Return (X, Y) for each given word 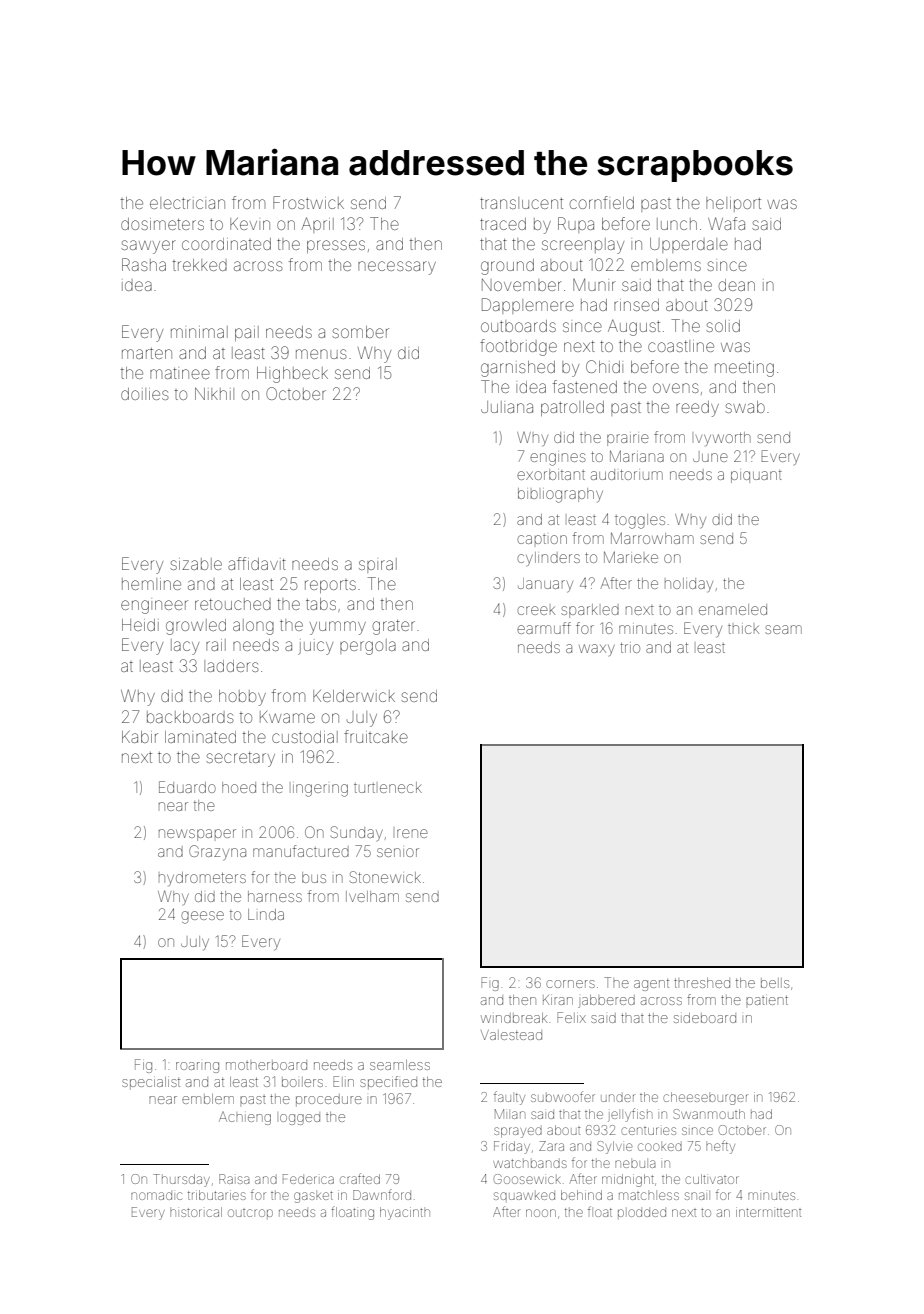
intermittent (768, 1212)
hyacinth (405, 1213)
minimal (199, 332)
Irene (412, 833)
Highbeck (292, 375)
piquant (756, 476)
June (710, 457)
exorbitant (551, 474)
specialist (151, 1083)
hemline (151, 584)
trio (630, 648)
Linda (266, 914)
